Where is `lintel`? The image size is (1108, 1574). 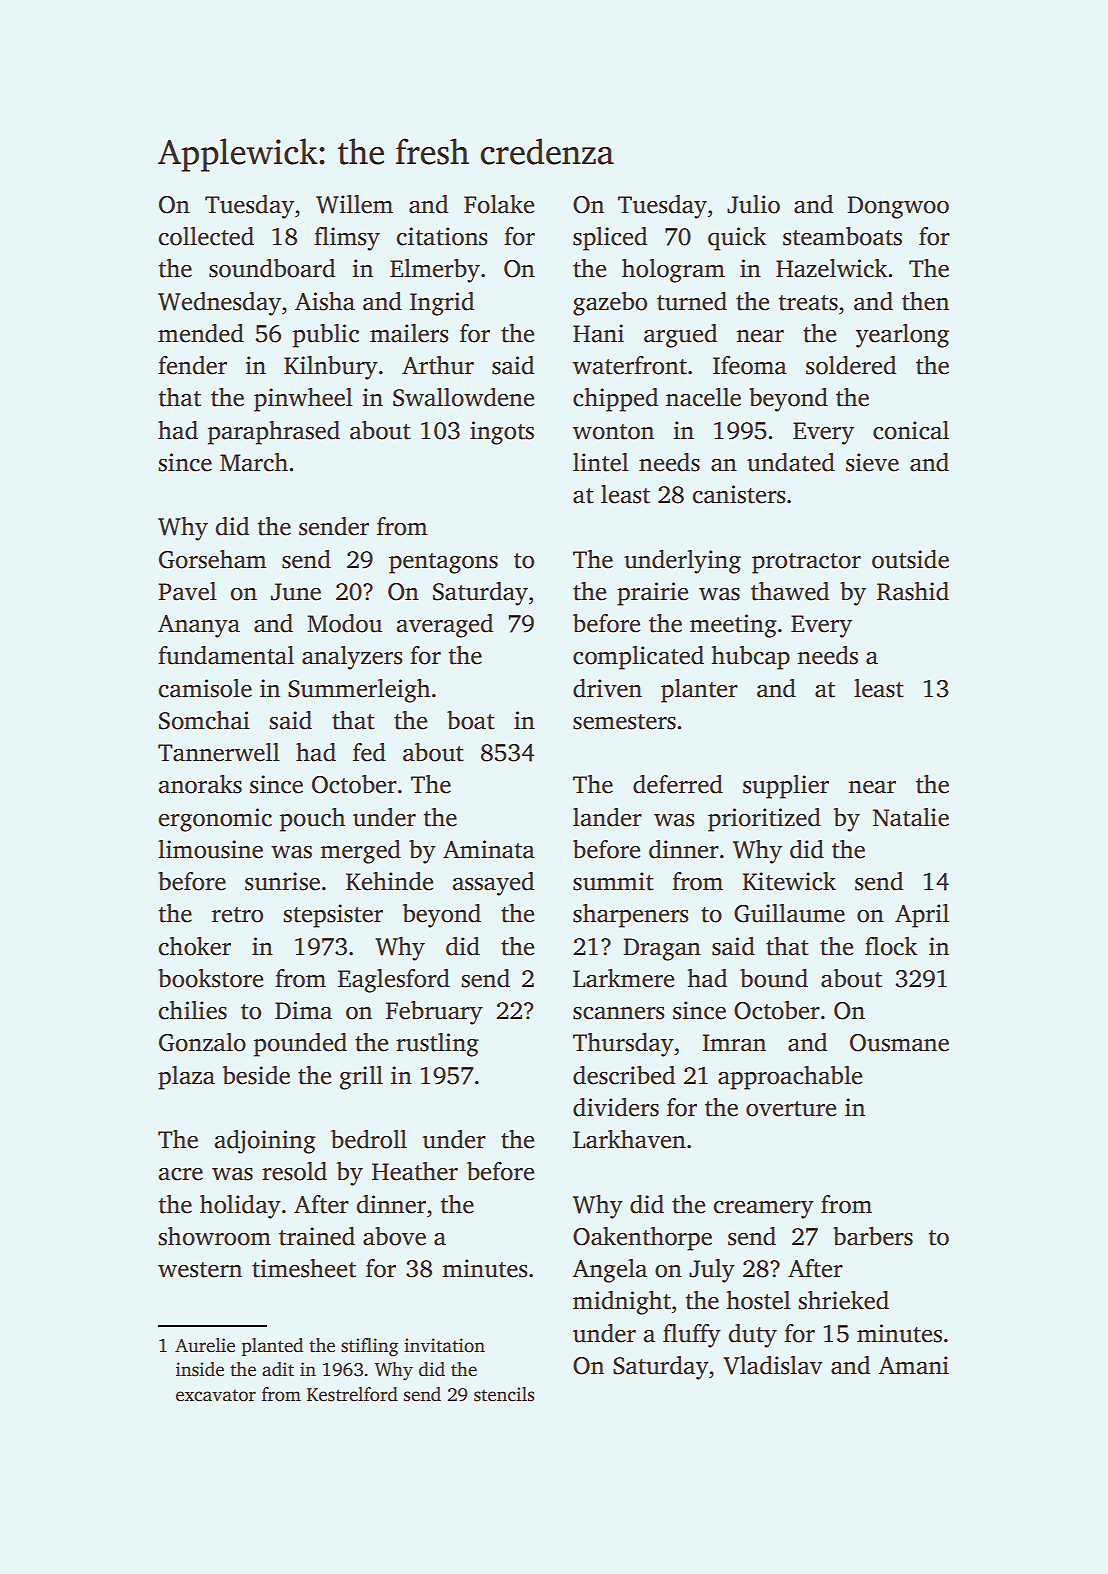
lintel is located at coordinates (601, 462).
